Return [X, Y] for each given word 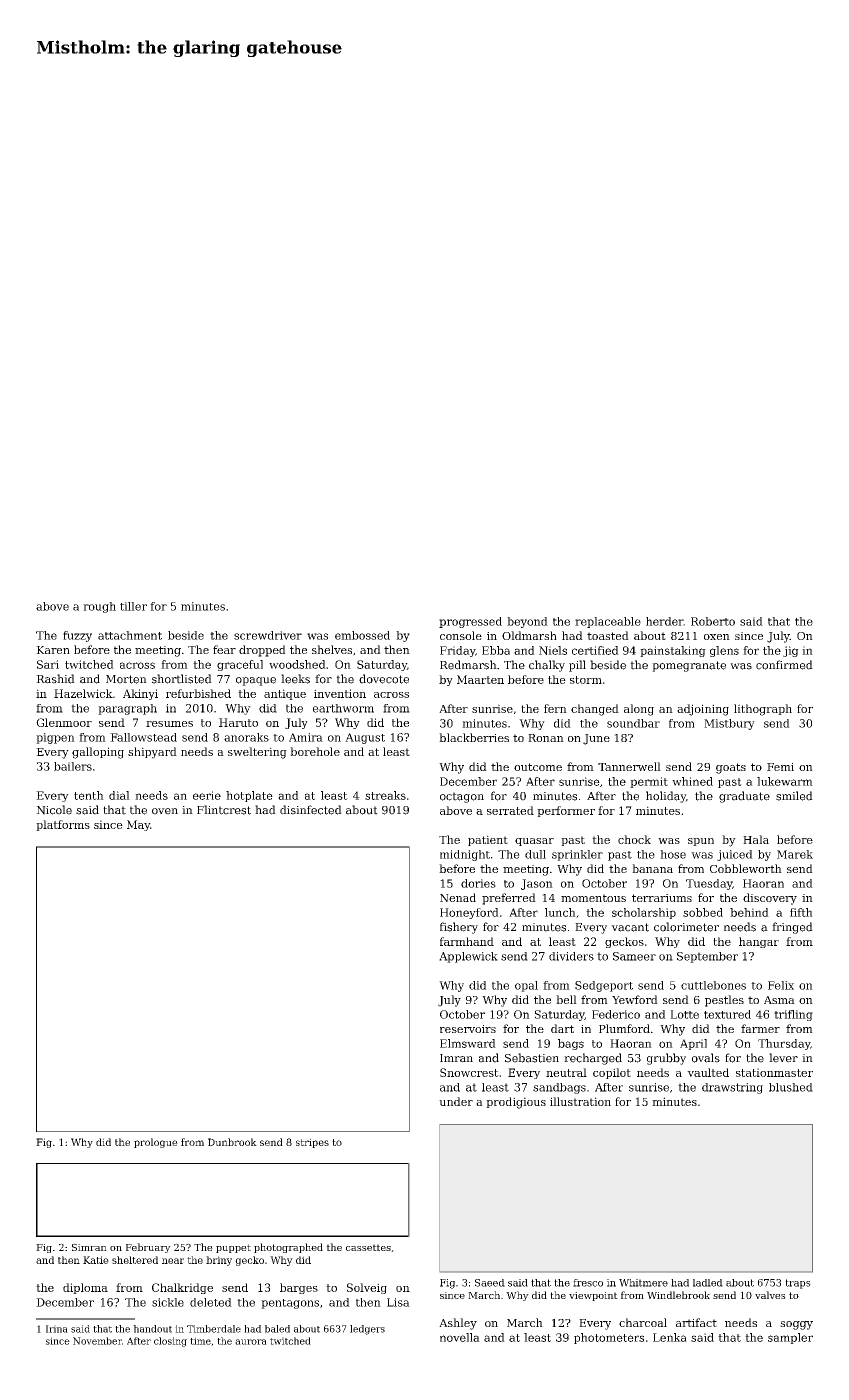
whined [692, 781]
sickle [168, 1302]
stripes [312, 1143]
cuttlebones [713, 985]
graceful [240, 665]
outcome [538, 767]
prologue [156, 1143]
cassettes [368, 1247]
